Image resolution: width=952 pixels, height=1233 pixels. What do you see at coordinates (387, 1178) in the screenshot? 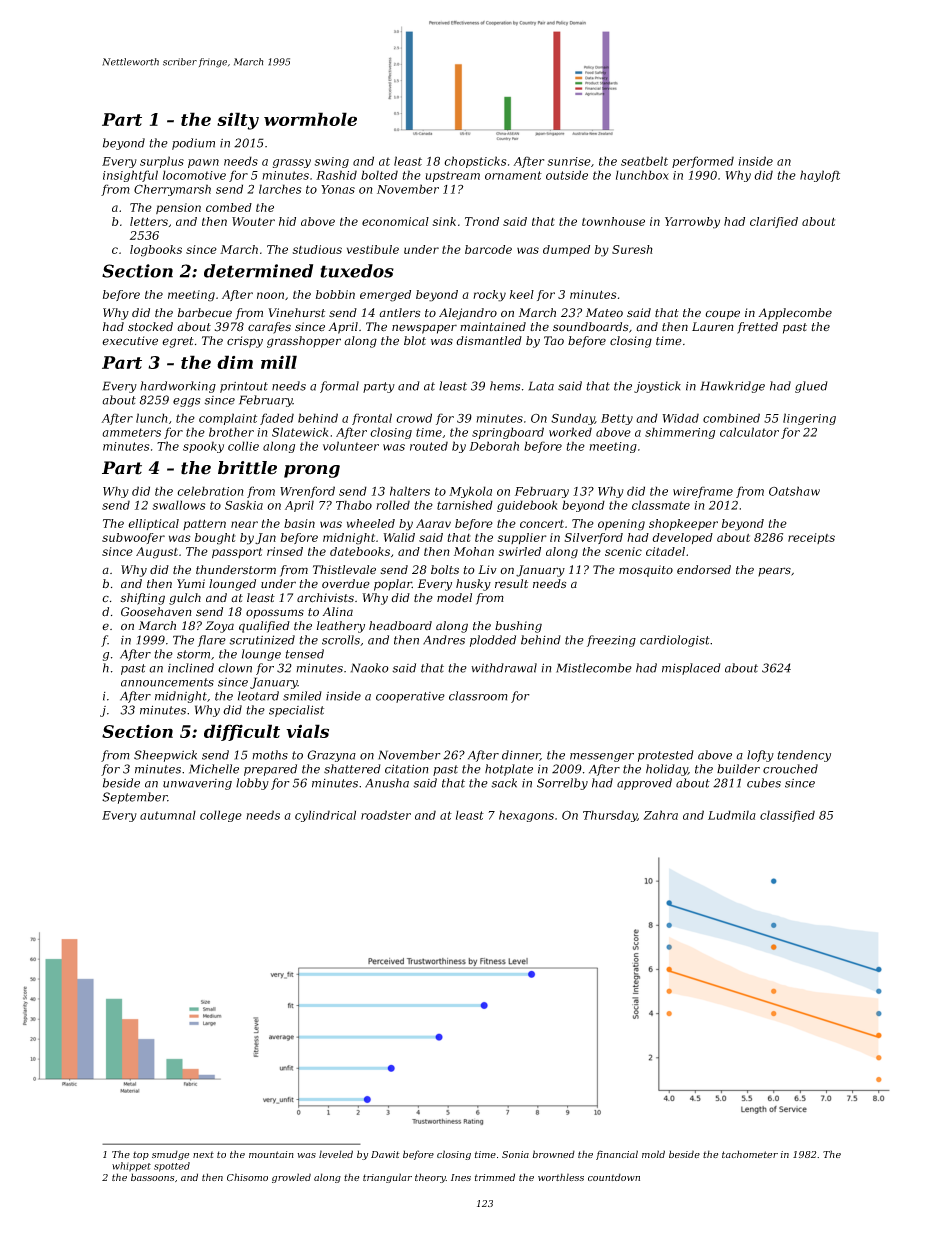
I see `triangular` at bounding box center [387, 1178].
